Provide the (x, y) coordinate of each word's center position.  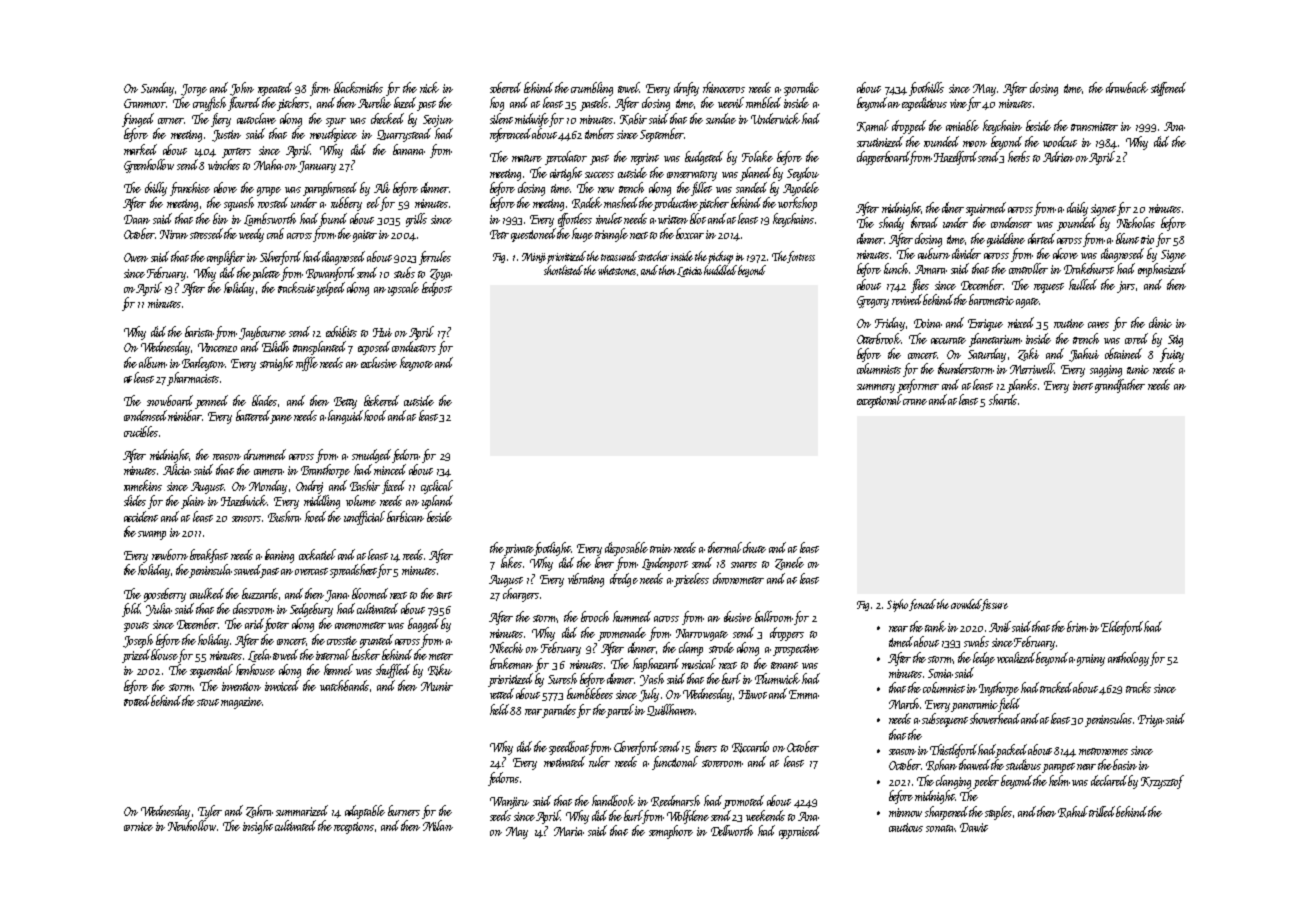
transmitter (1094, 126)
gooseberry (165, 595)
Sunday (157, 89)
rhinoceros (724, 87)
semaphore (671, 832)
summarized (302, 810)
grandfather (1120, 386)
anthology (1128, 659)
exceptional (880, 401)
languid (345, 417)
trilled (1103, 811)
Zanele (789, 563)
